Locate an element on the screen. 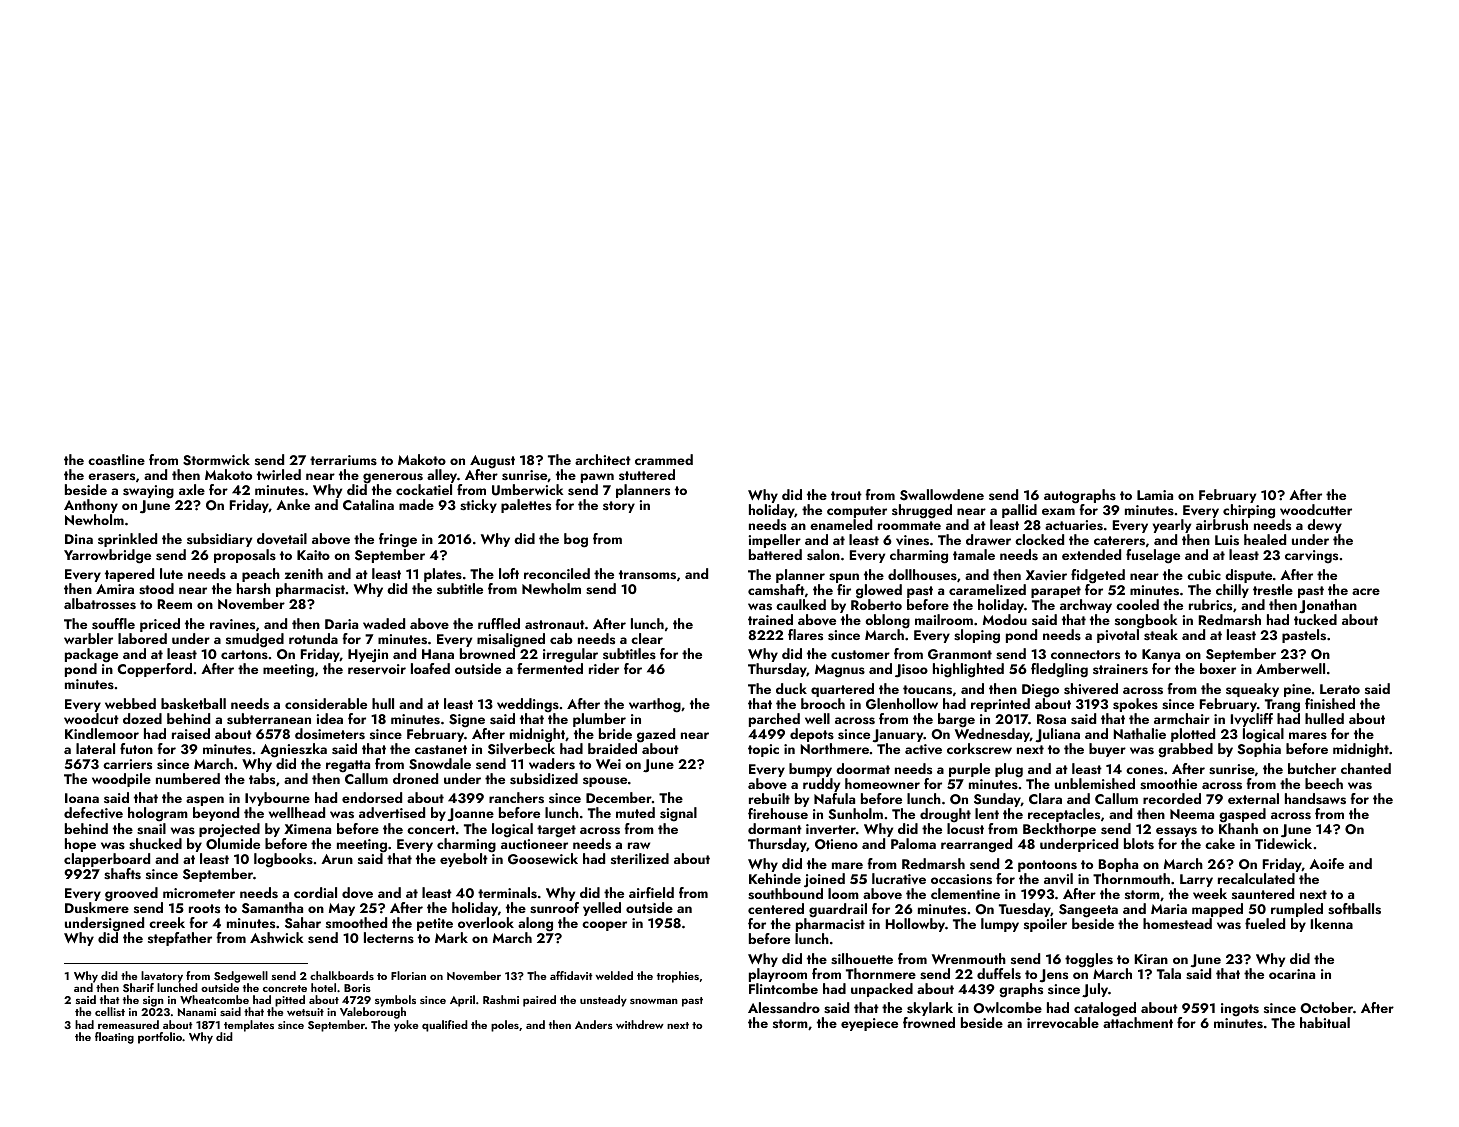 The width and height of the screenshot is (1459, 1127). customer is located at coordinates (860, 655).
